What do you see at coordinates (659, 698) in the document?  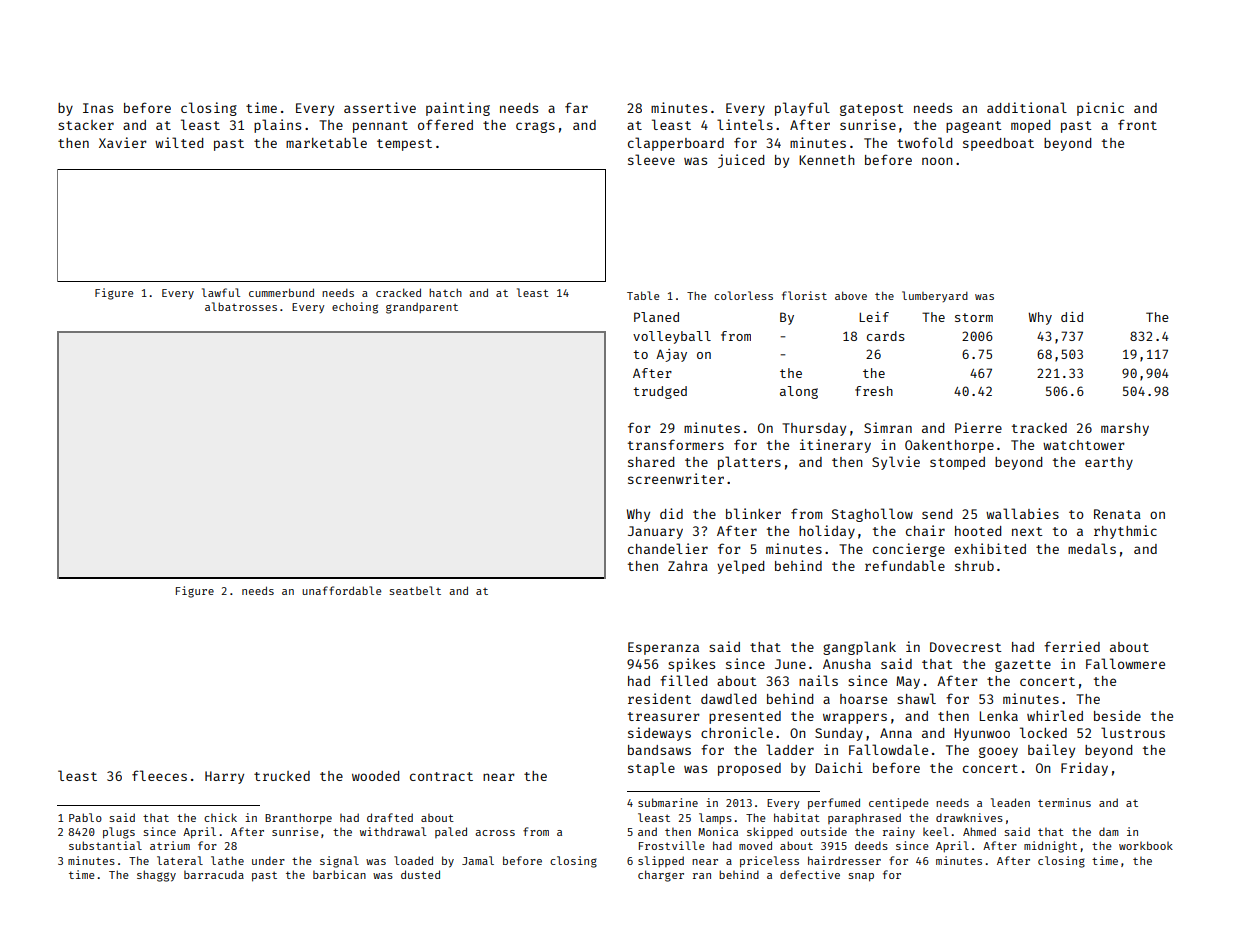 I see `resident` at bounding box center [659, 698].
